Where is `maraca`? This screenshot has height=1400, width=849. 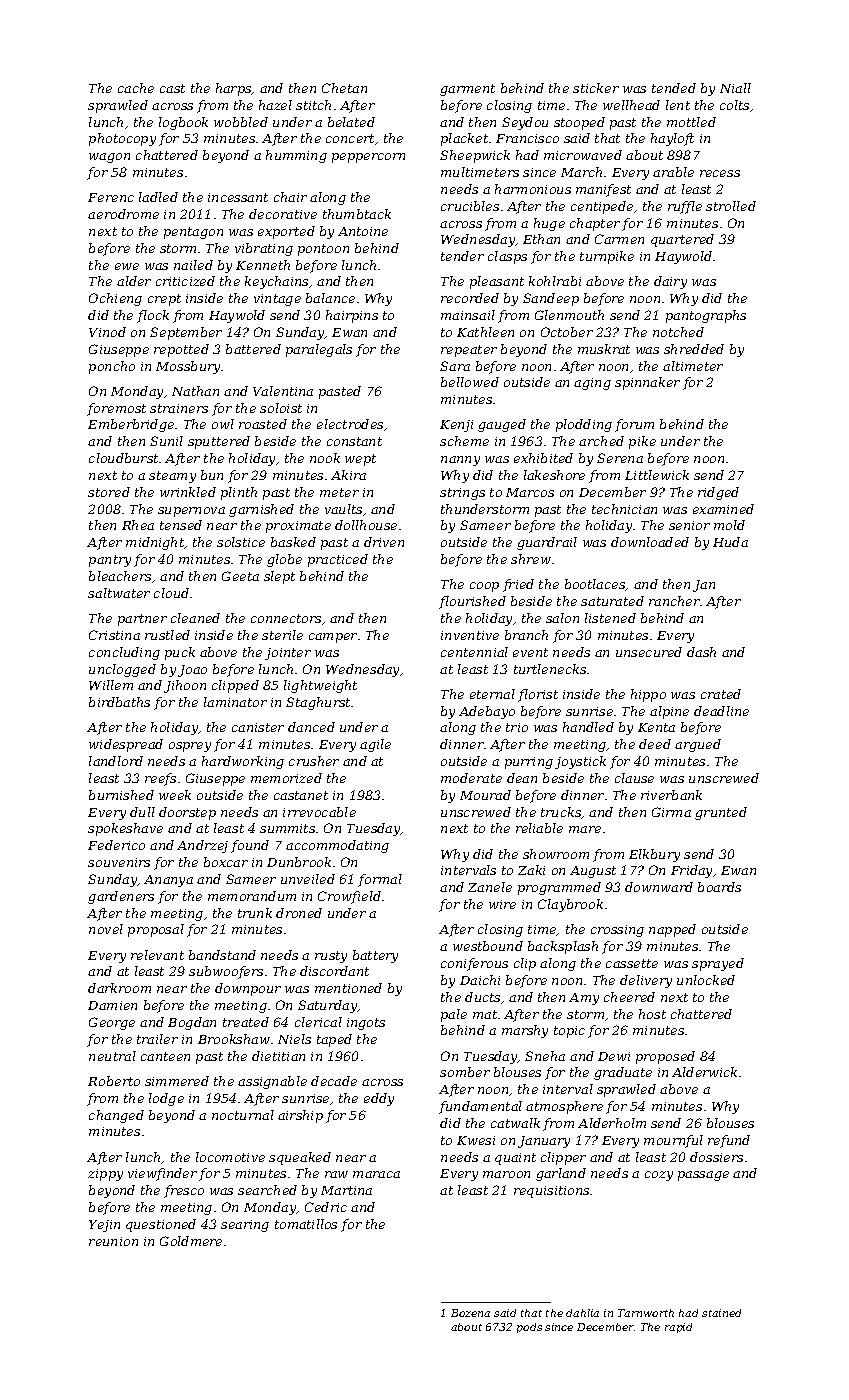 maraca is located at coordinates (376, 1174).
